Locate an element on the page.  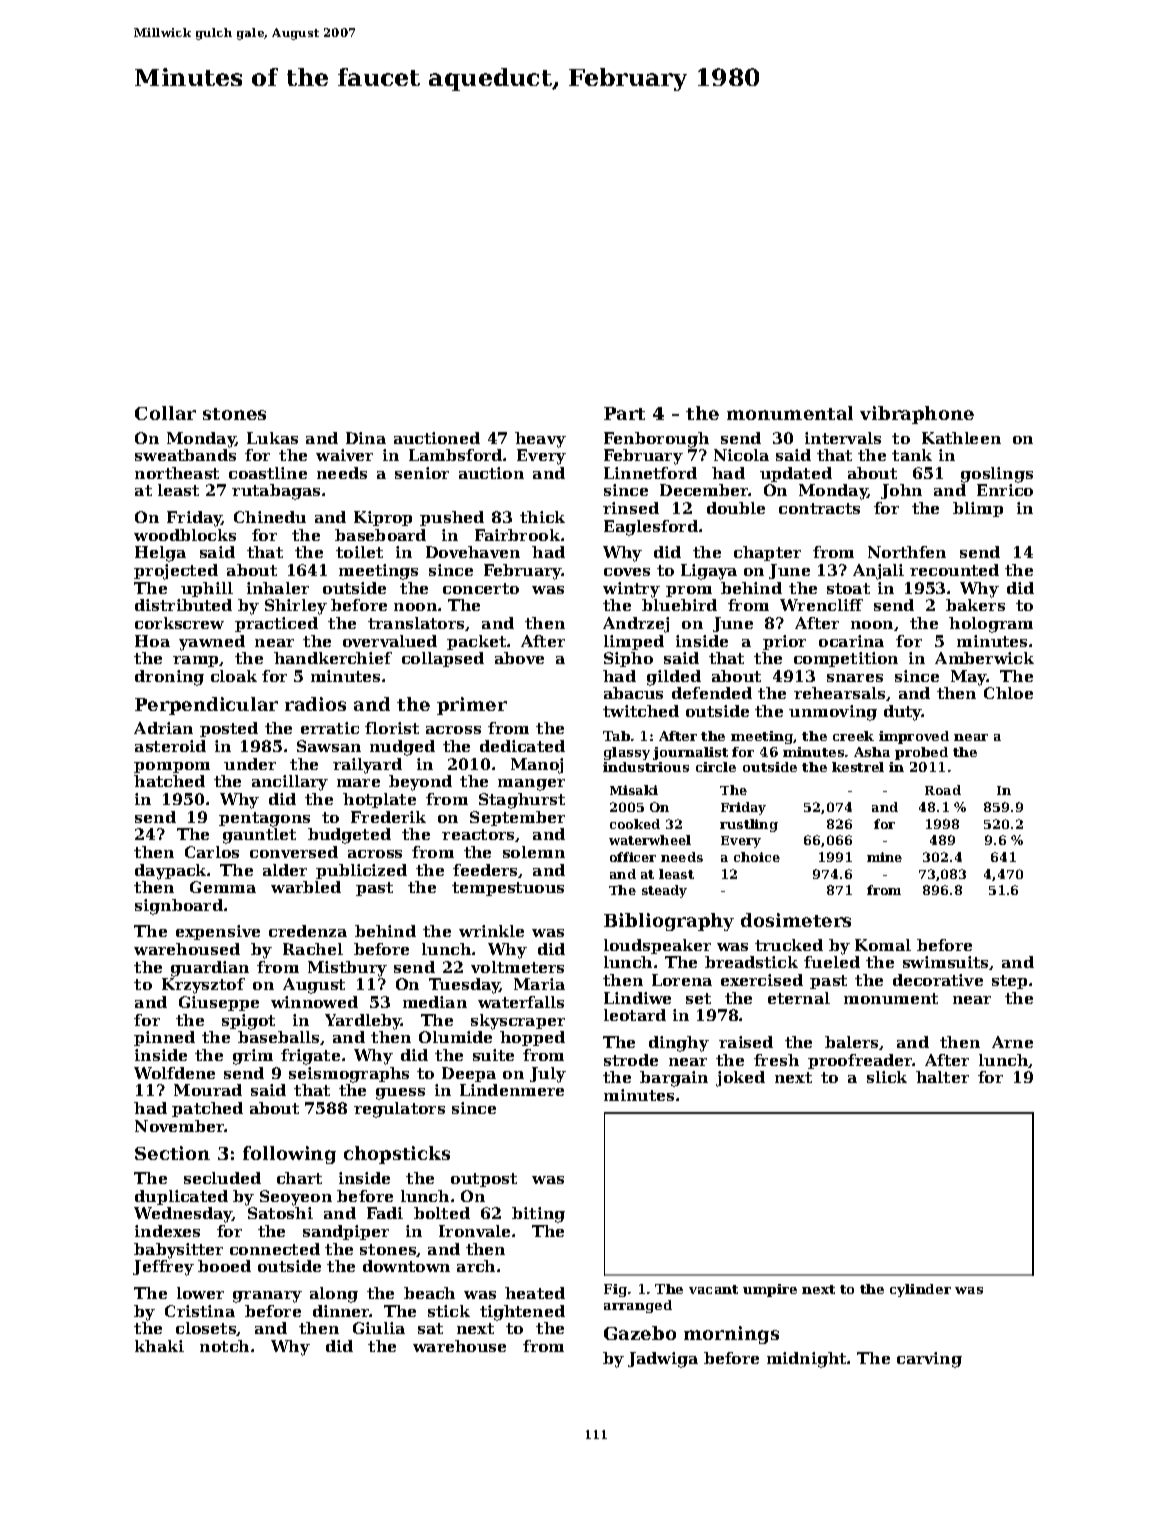
ancillary is located at coordinates (290, 783).
